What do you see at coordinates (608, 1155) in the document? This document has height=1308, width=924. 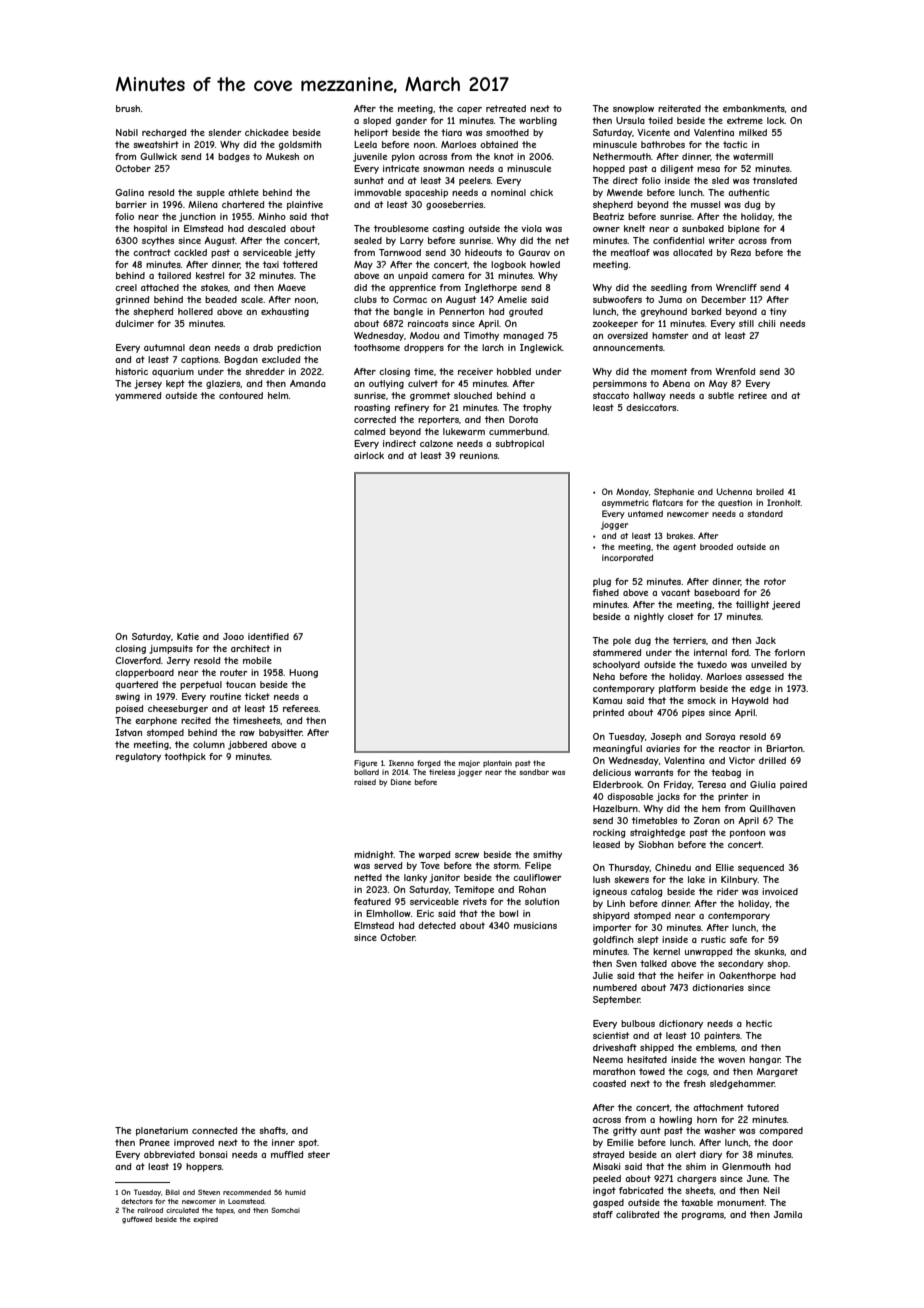 I see `strayed` at bounding box center [608, 1155].
